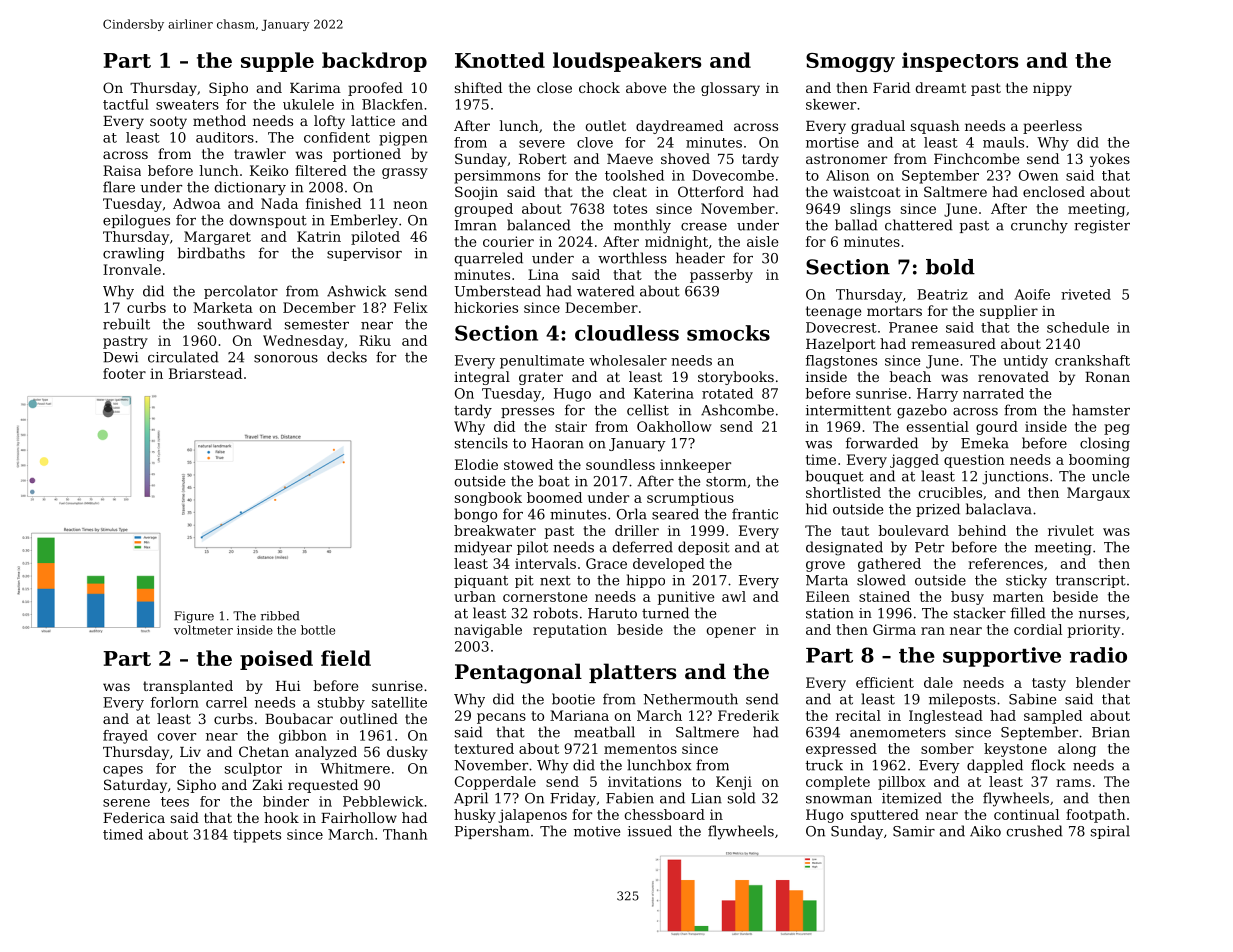  What do you see at coordinates (960, 62) in the screenshot?
I see `inspectors` at bounding box center [960, 62].
